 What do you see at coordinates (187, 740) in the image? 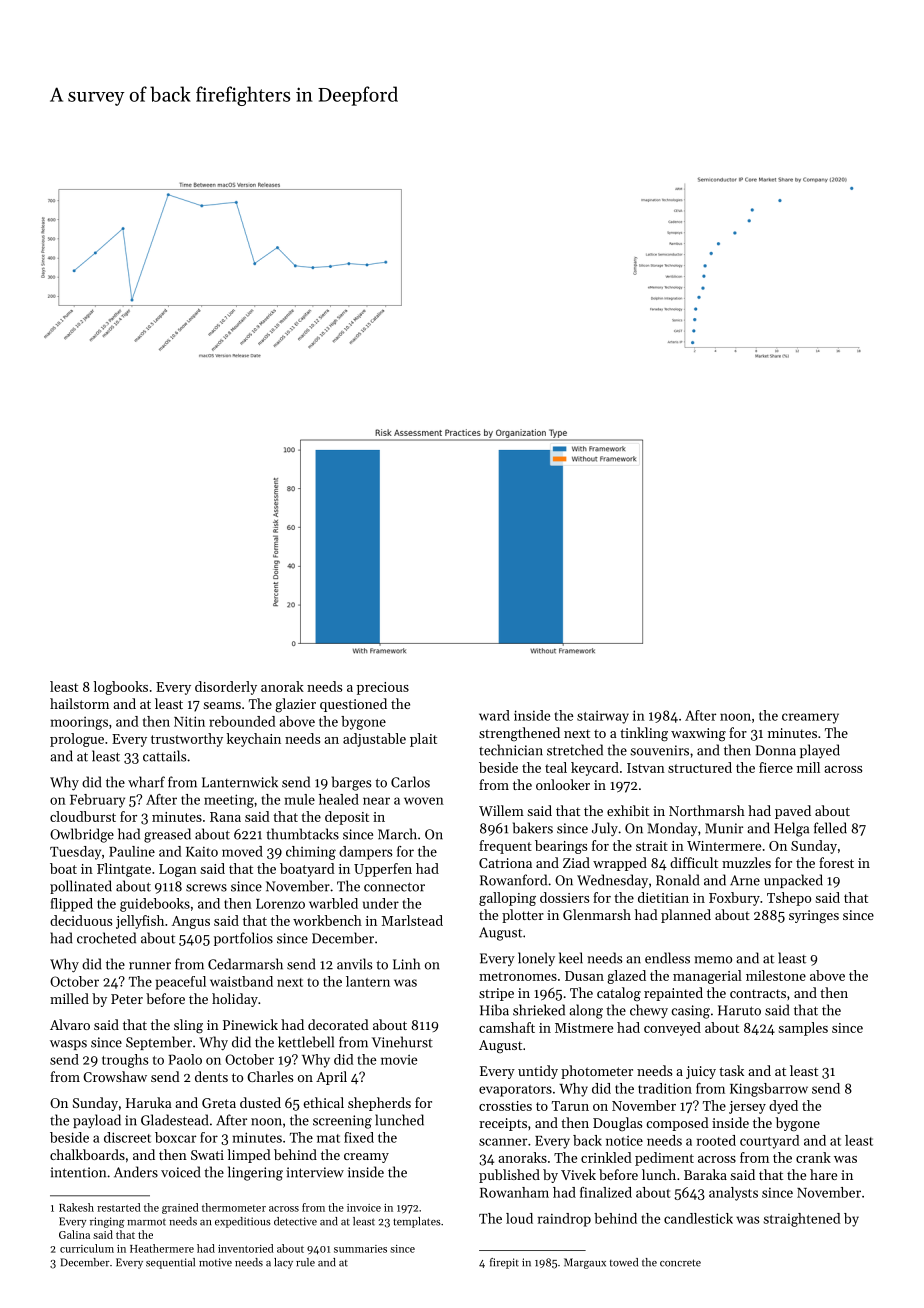
I see `trustworthy` at bounding box center [187, 740].
